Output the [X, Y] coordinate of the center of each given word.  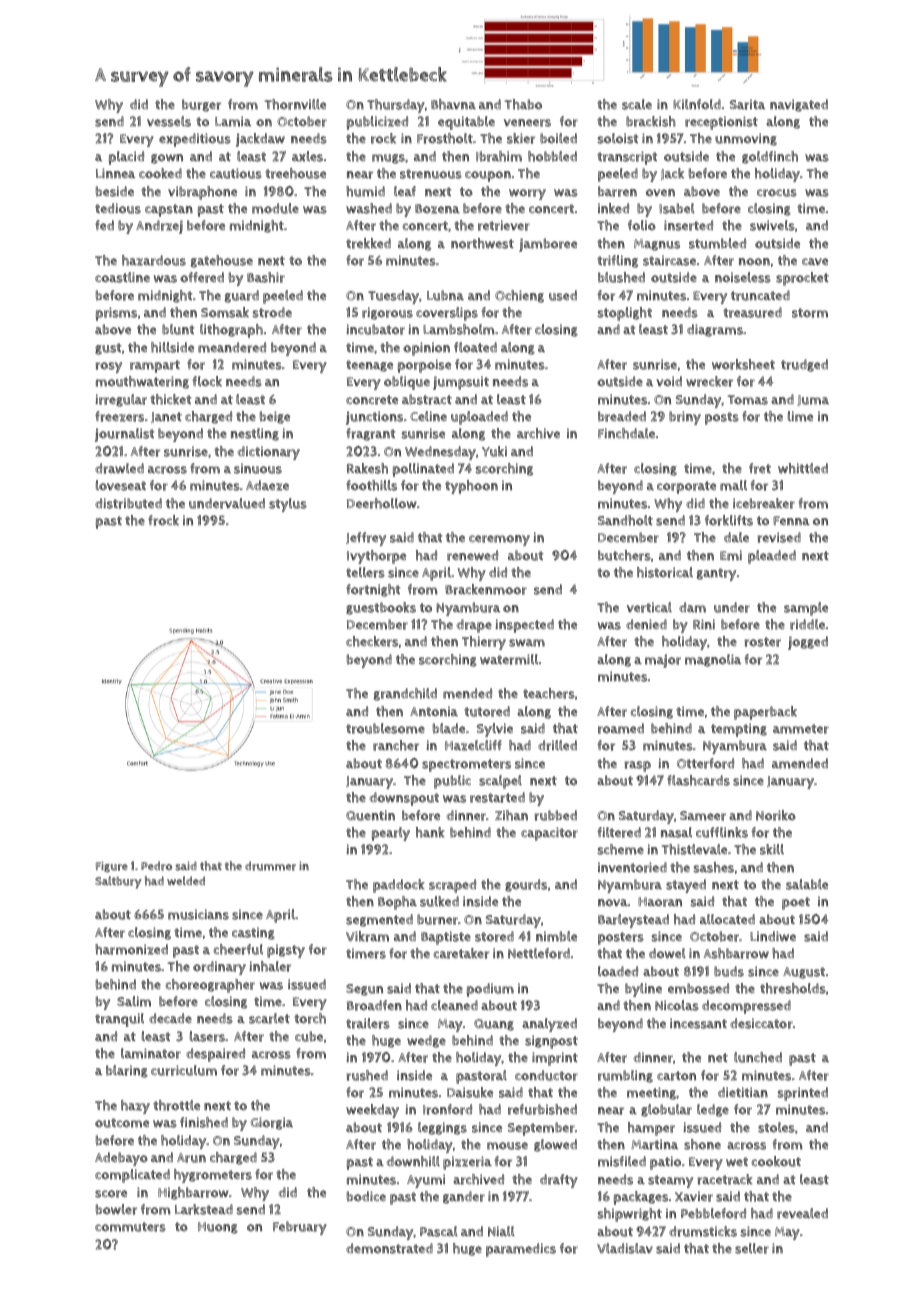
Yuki [494, 451]
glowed [555, 1145]
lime [800, 416]
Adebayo [121, 1159]
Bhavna [453, 104]
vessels [169, 121]
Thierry [484, 643]
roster [763, 642]
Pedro [156, 866]
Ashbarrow [736, 953]
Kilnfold [697, 104]
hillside [172, 347]
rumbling [625, 1076]
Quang [494, 1025]
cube [309, 1036]
